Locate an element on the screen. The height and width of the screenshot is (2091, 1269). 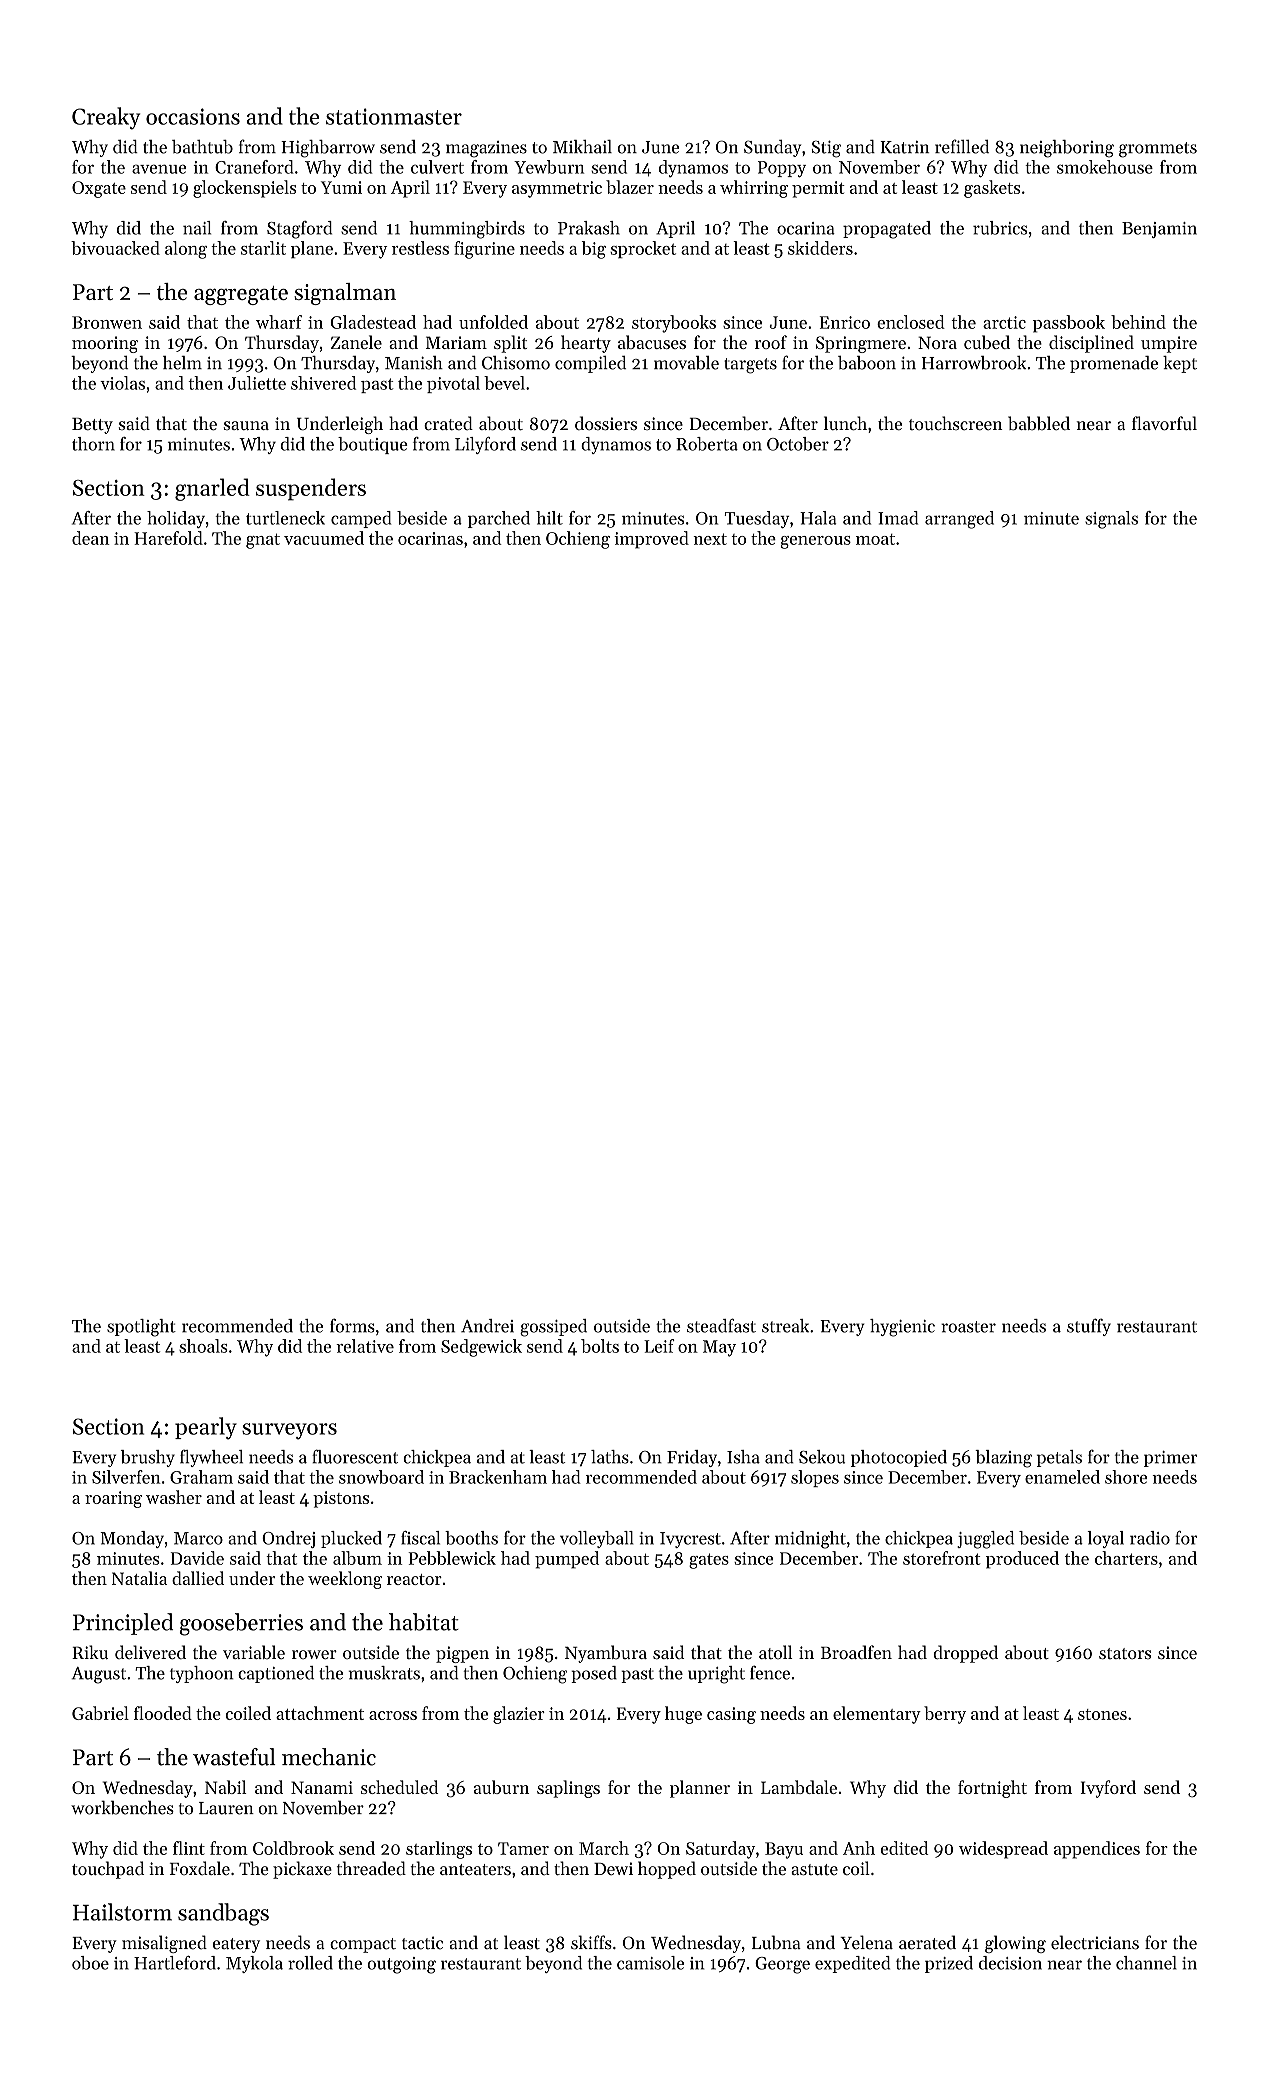
occasions is located at coordinates (193, 116).
